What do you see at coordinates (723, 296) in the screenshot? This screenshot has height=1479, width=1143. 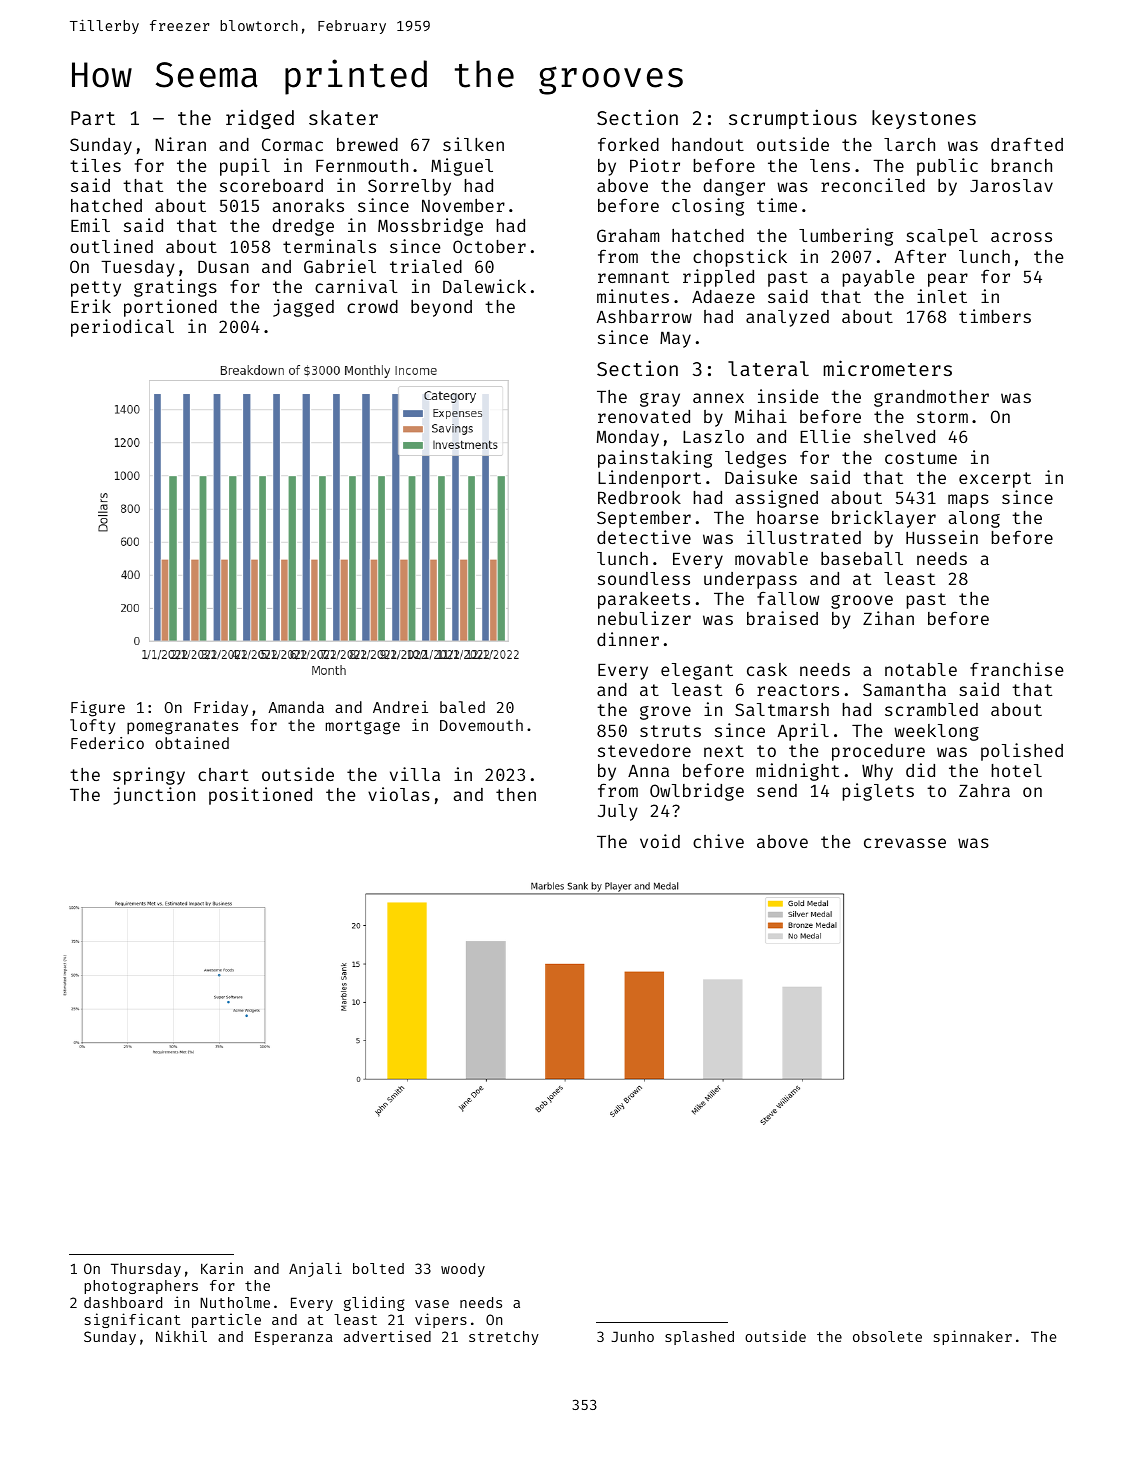 I see `Adaeze` at bounding box center [723, 296].
